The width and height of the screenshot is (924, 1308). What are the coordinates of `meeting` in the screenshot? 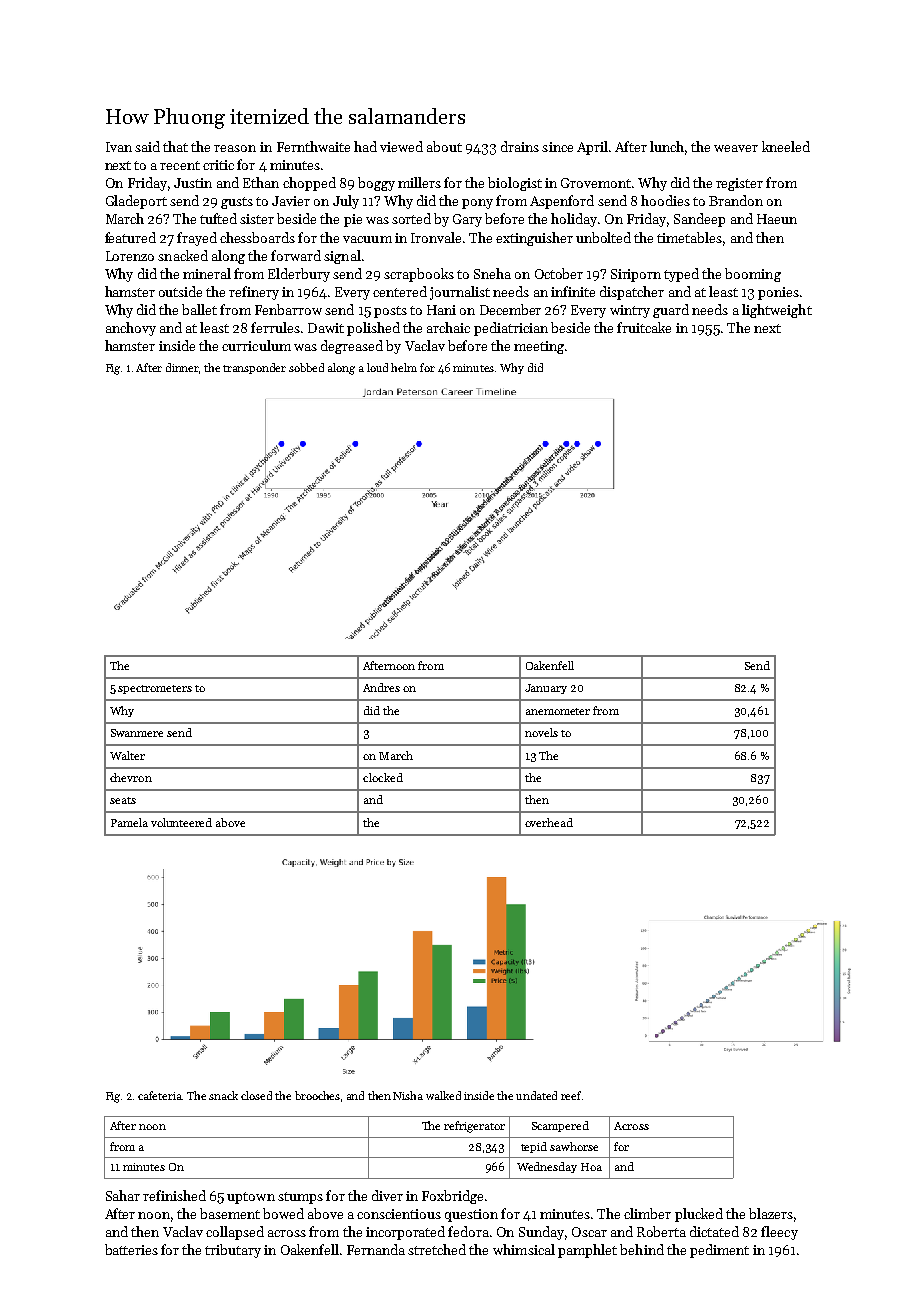 It's located at (539, 347).
